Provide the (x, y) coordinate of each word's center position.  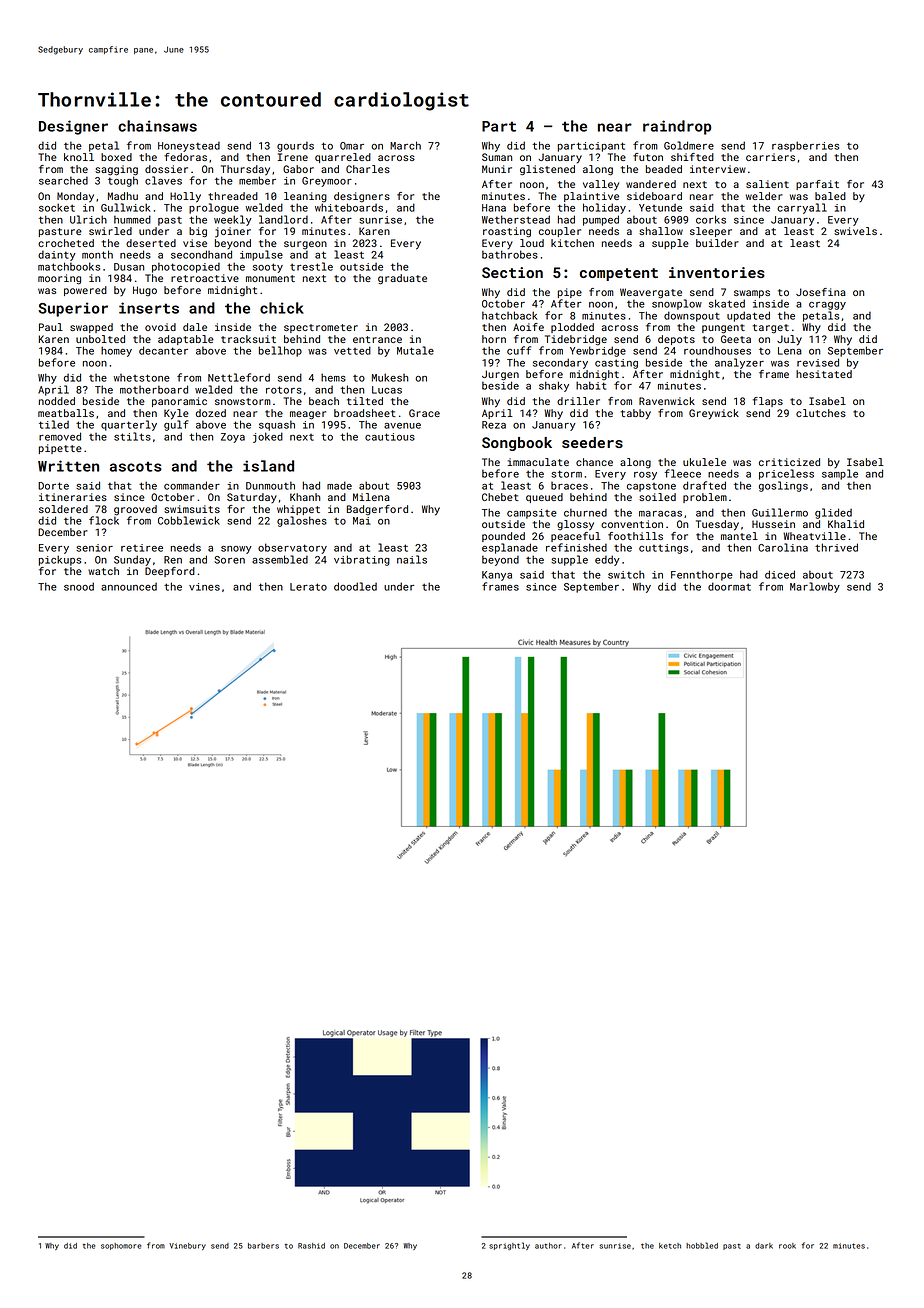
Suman (497, 157)
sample (840, 474)
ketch (670, 1246)
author (548, 1246)
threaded (233, 196)
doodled (355, 586)
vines (204, 587)
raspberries (805, 146)
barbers (263, 1246)
